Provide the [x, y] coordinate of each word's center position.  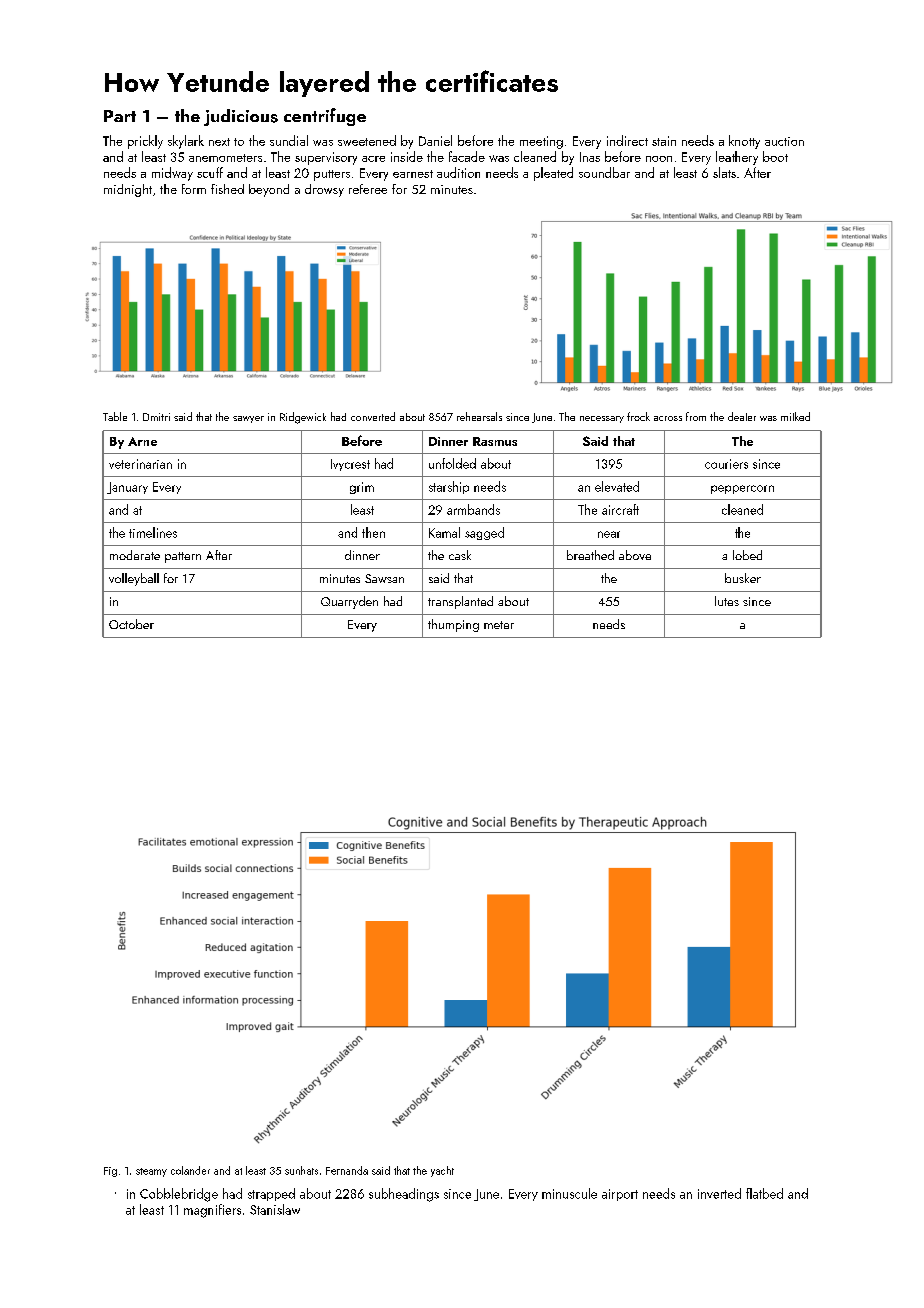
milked [795, 416]
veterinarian [140, 464]
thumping [453, 625]
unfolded [452, 463]
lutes [727, 601]
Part [120, 116]
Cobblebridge [179, 1195]
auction [784, 141]
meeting [541, 142]
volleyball [134, 579]
